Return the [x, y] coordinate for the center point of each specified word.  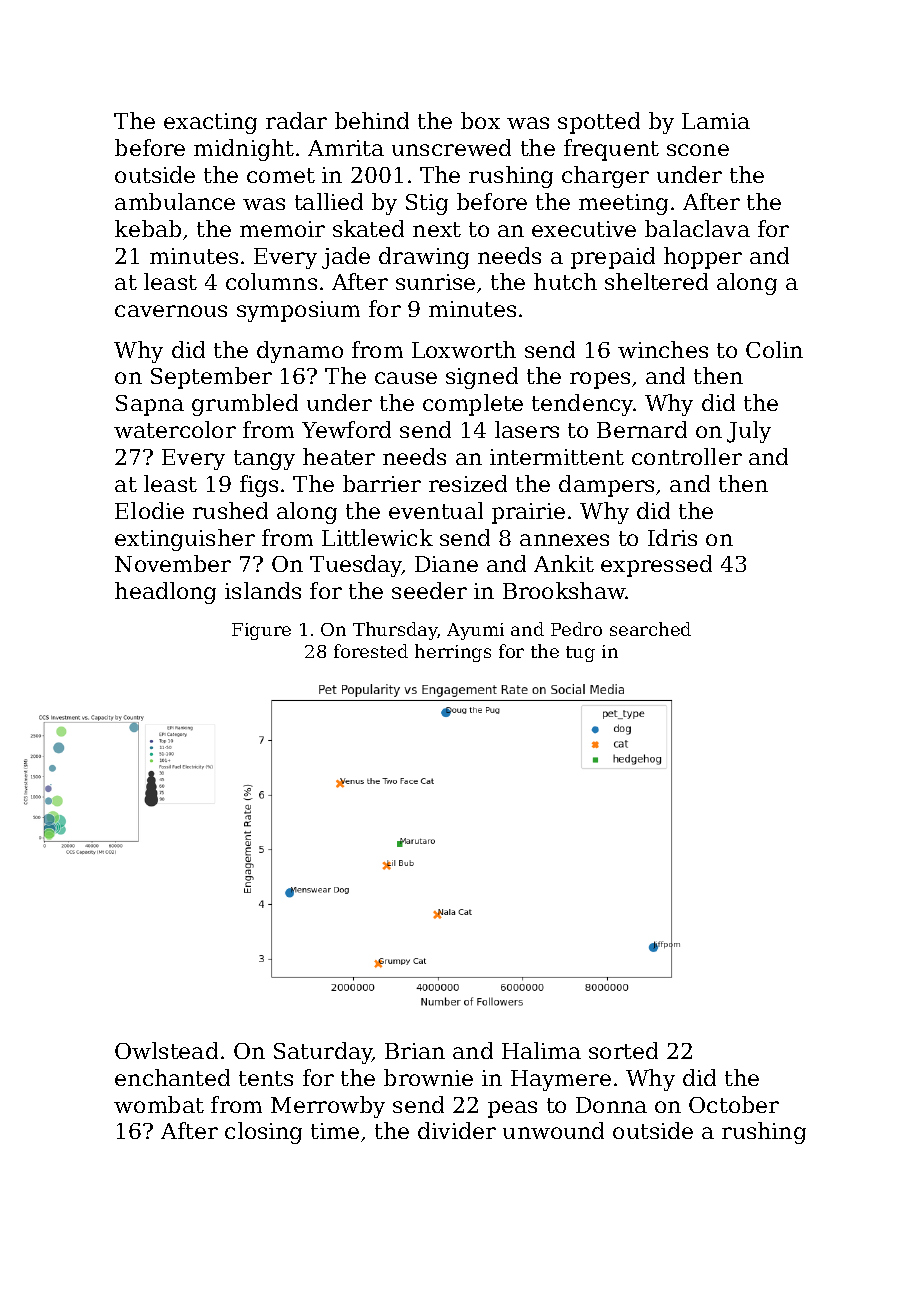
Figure [261, 631]
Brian [415, 1051]
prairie [528, 513]
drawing [424, 258]
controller [687, 456]
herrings [453, 653]
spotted [599, 123]
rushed [230, 510]
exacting [210, 123]
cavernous [171, 311]
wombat [159, 1104]
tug [580, 654]
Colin [774, 349]
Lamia [716, 121]
